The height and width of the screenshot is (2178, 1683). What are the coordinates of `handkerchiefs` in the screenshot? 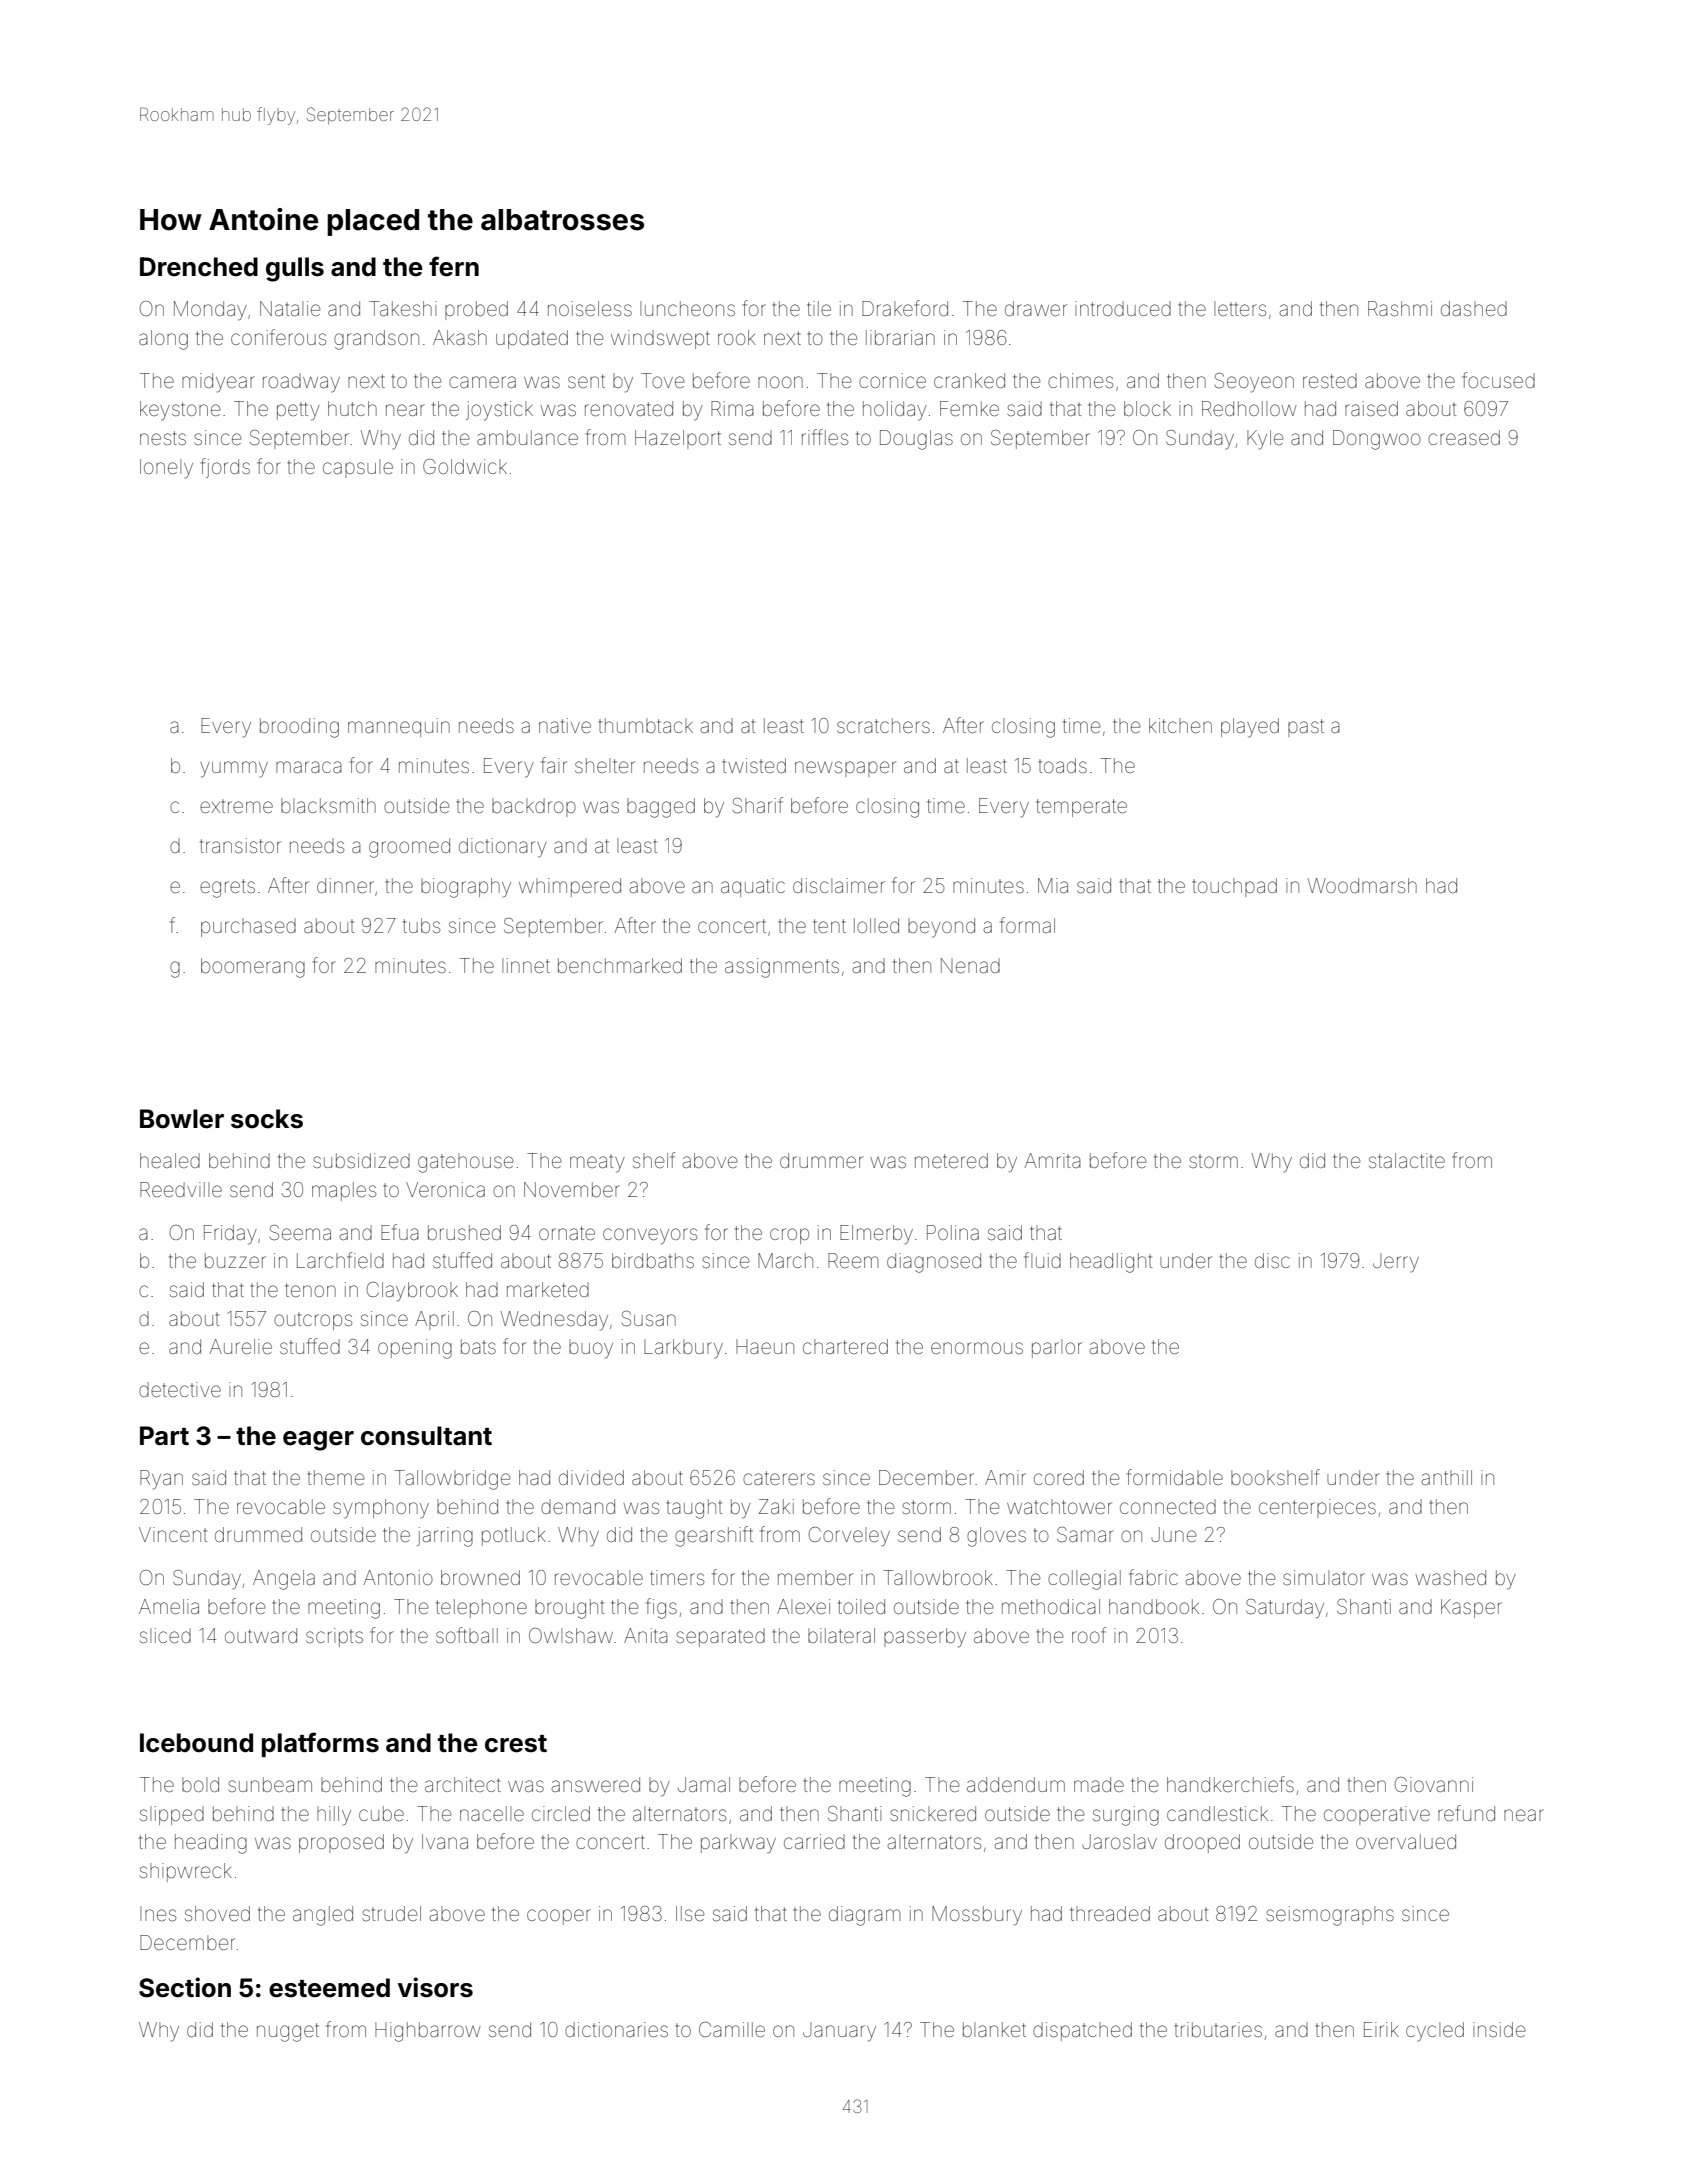 It's located at (1230, 1784).
